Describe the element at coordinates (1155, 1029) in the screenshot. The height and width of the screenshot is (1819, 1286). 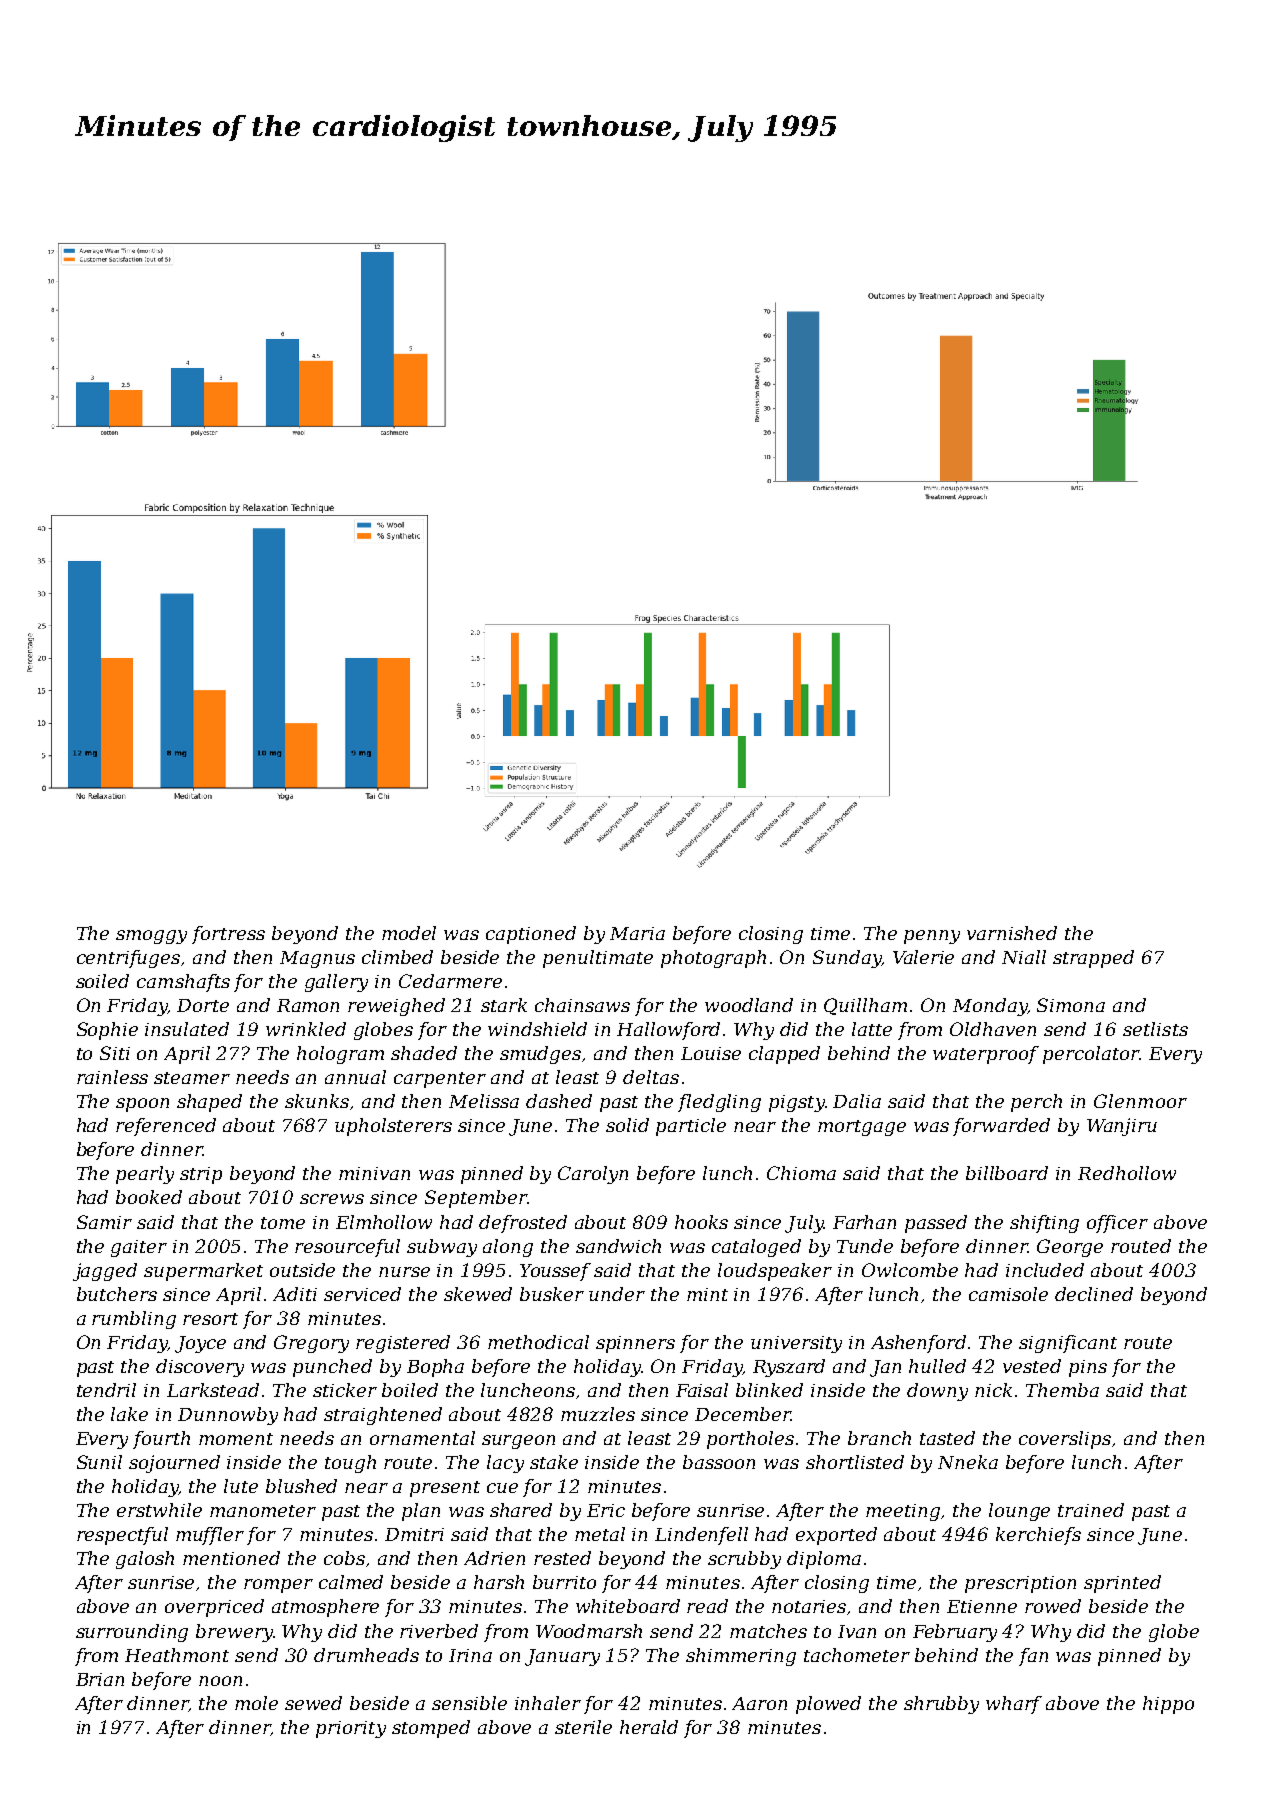
I see `setlists` at that location.
